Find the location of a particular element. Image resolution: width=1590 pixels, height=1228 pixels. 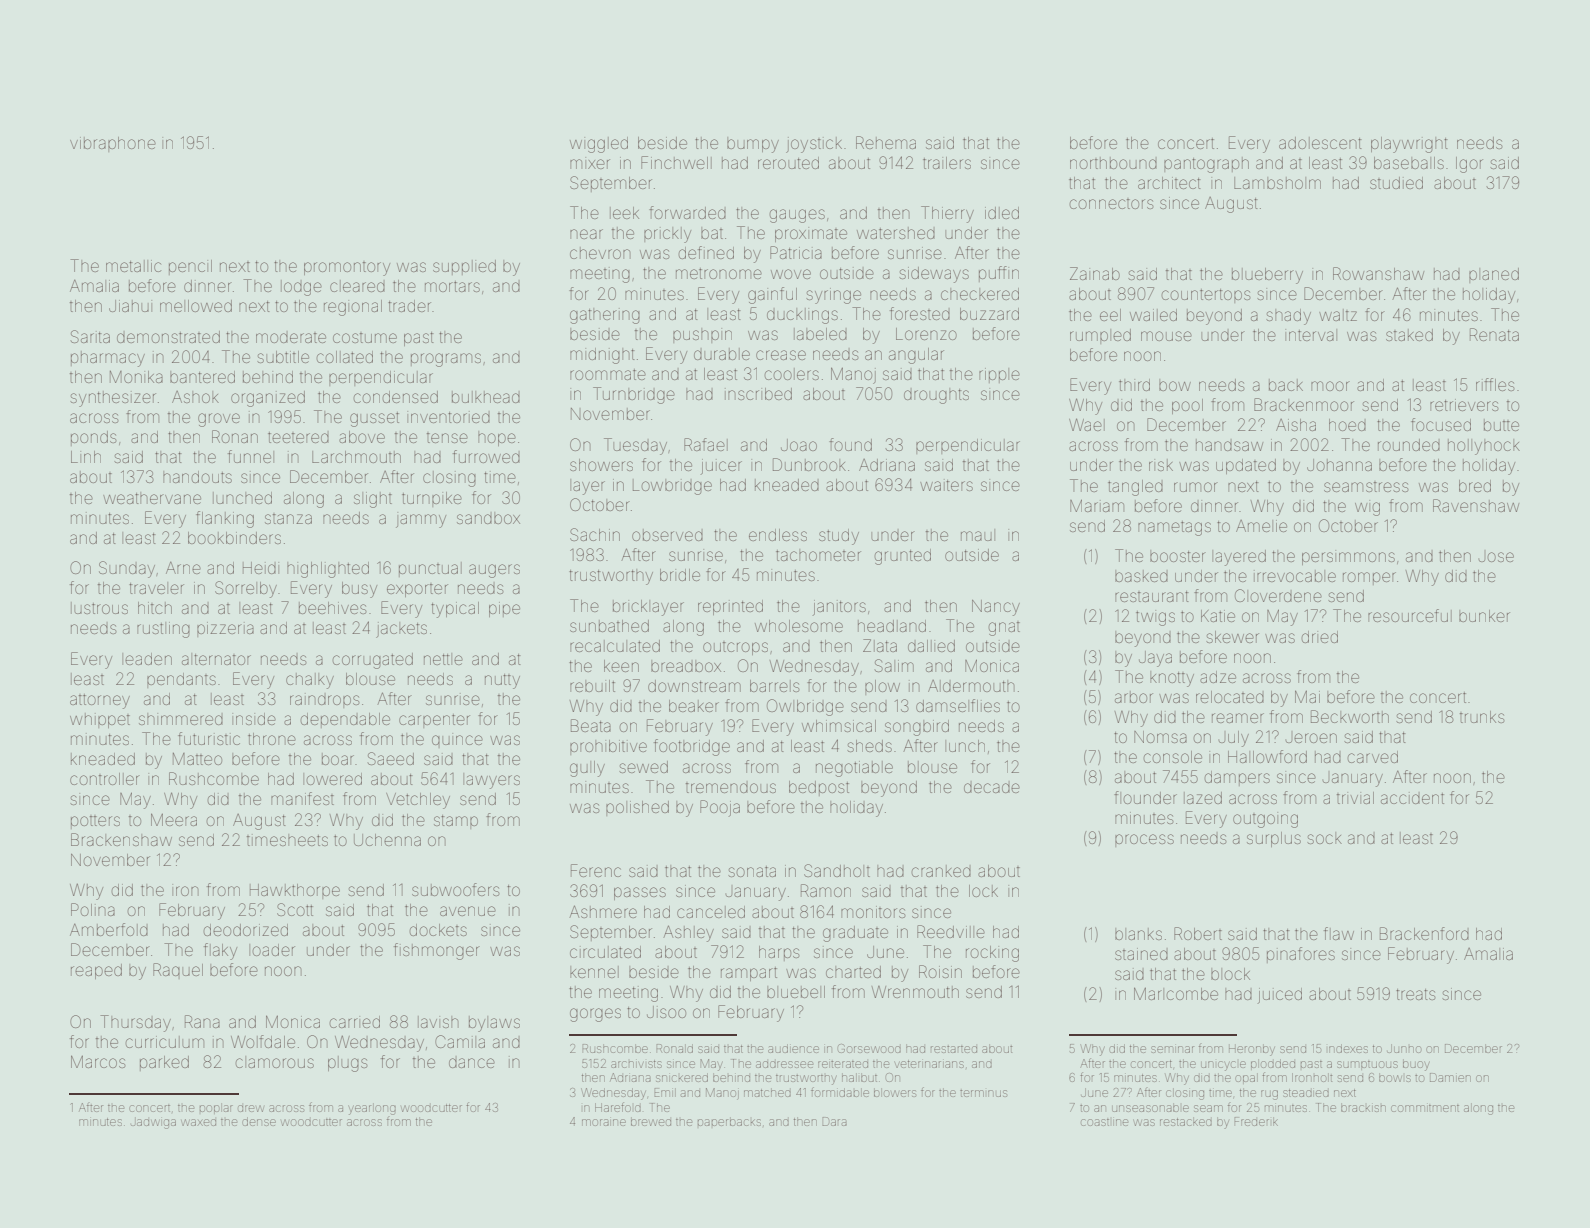

Rehema is located at coordinates (886, 142).
